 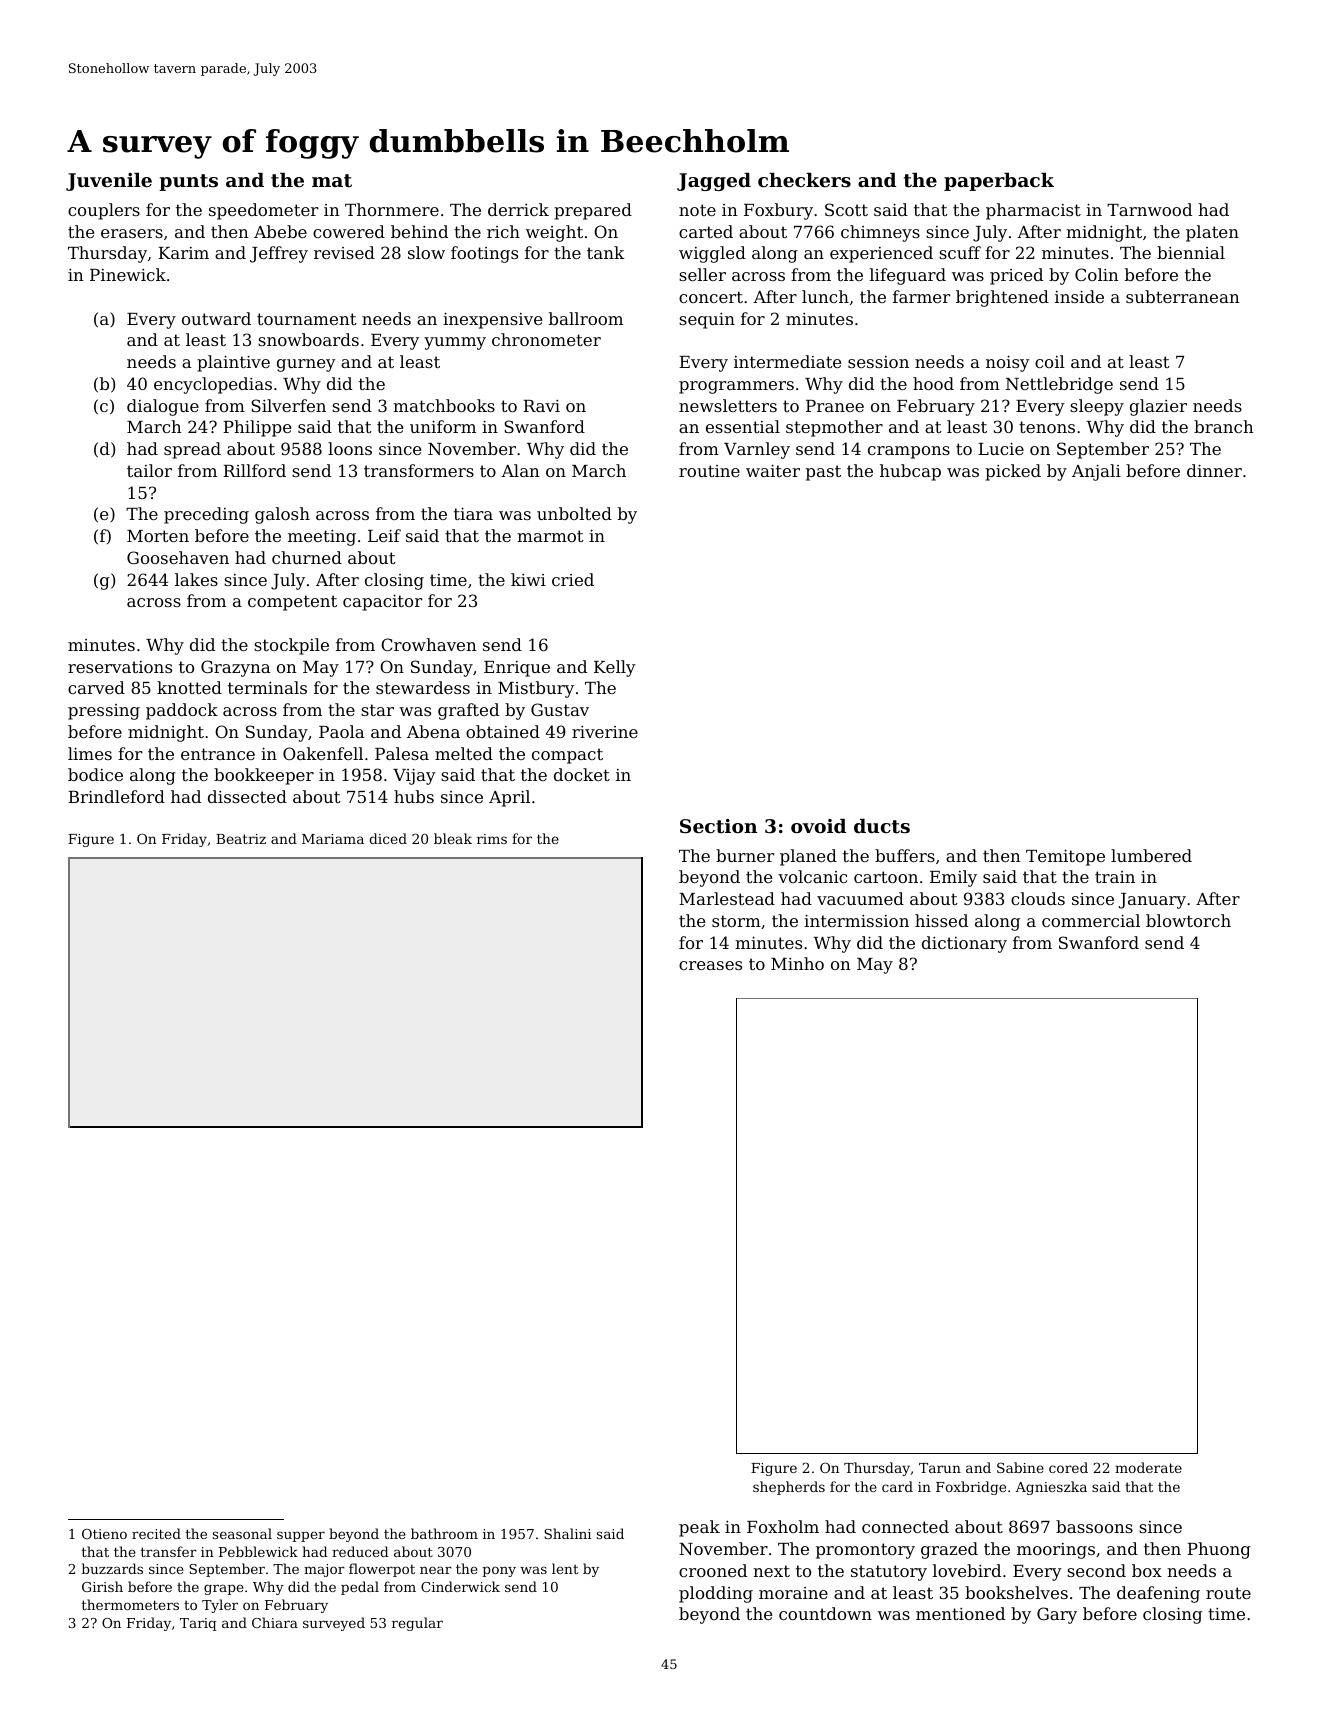 I want to click on punts, so click(x=188, y=182).
